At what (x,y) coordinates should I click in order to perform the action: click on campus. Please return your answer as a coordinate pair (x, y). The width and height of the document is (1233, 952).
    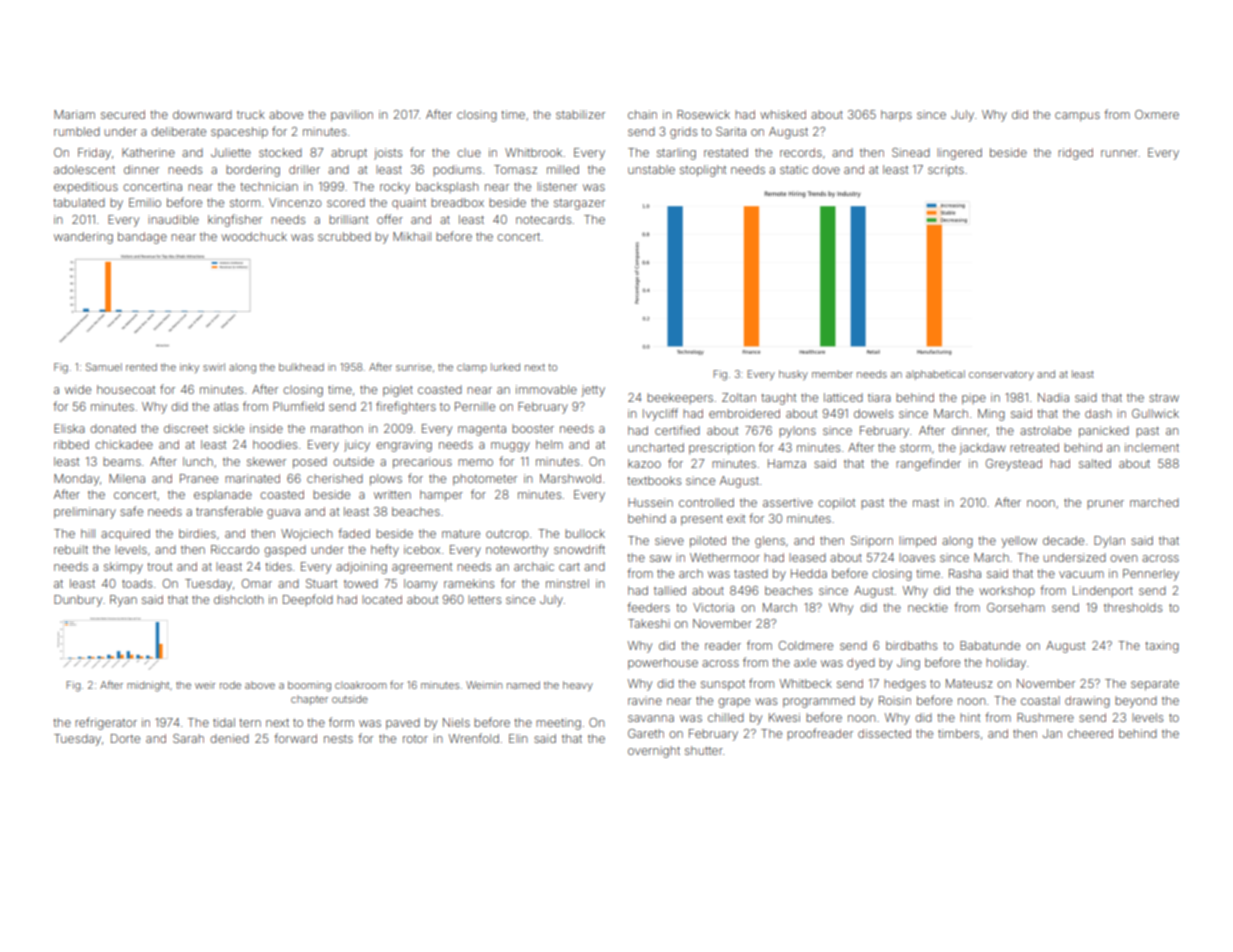
    Looking at the image, I should click on (1077, 117).
